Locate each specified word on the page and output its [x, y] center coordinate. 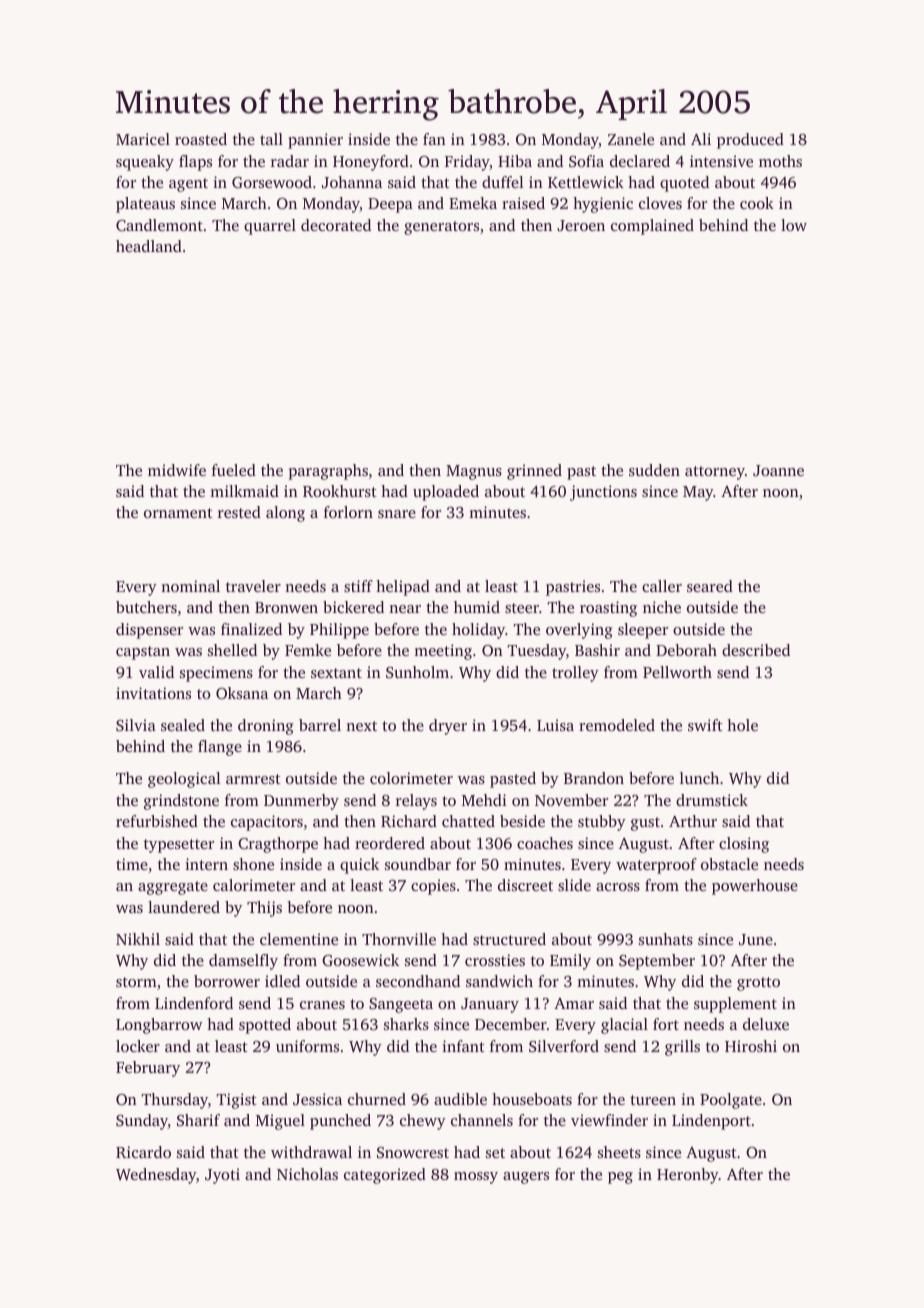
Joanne [778, 470]
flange [220, 748]
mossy [476, 1178]
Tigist [237, 1101]
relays [416, 802]
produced [750, 141]
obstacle [729, 864]
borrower [227, 981]
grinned [534, 472]
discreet [525, 885]
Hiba [515, 161]
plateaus [145, 205]
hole [742, 725]
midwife [177, 470]
